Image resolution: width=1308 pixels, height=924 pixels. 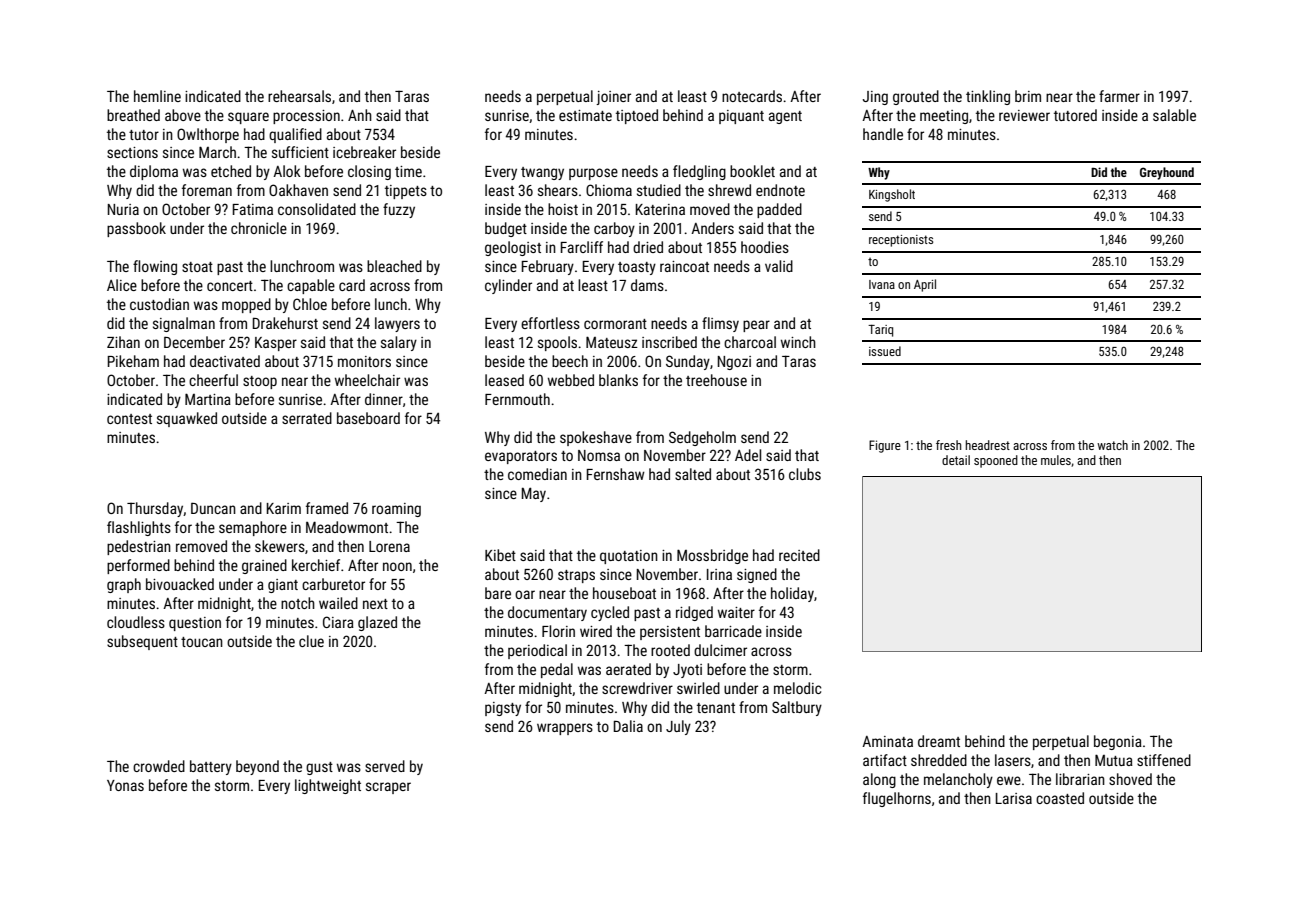 What do you see at coordinates (508, 286) in the screenshot?
I see `cylinder` at bounding box center [508, 286].
